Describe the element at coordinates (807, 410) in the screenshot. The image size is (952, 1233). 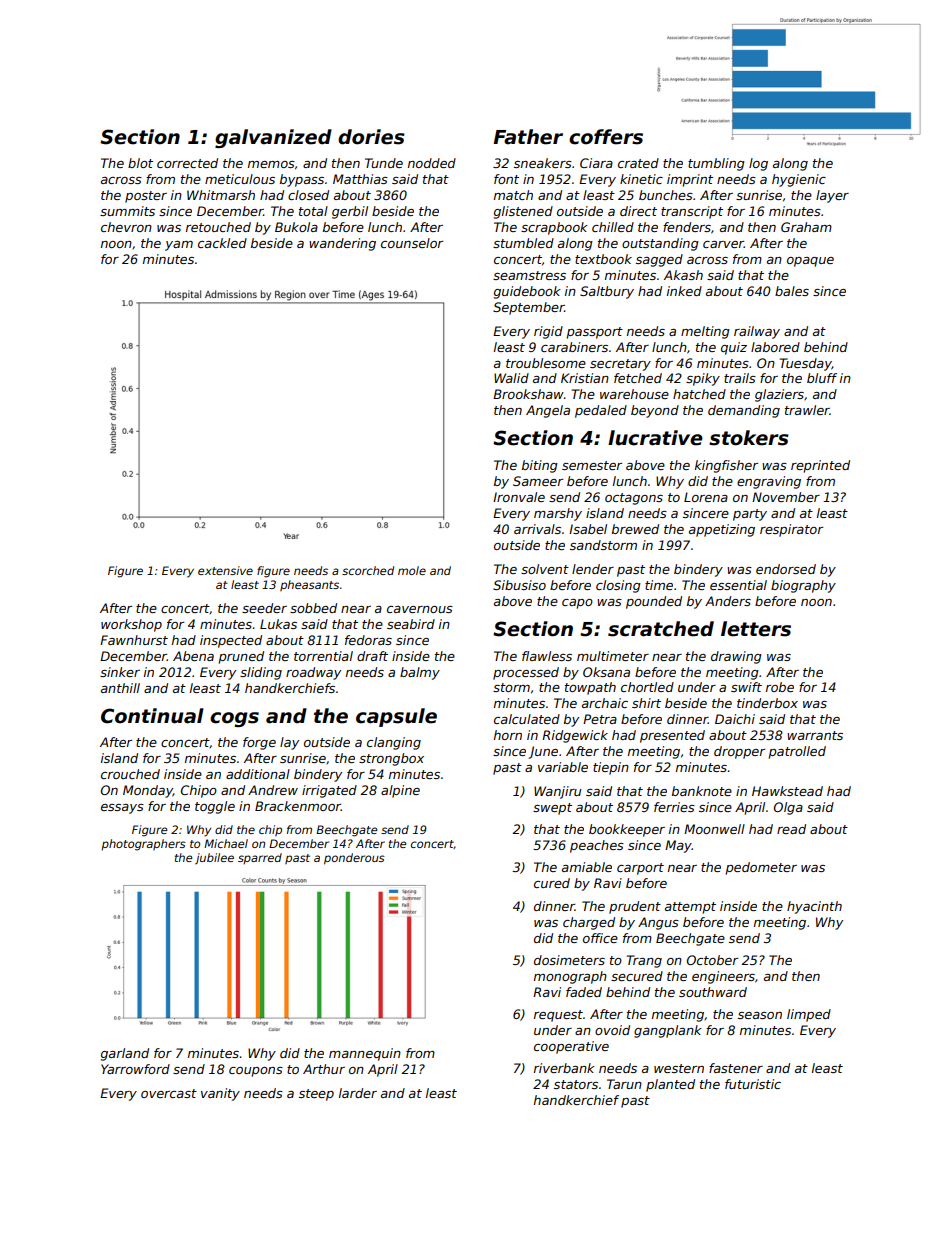
I see `trawler` at that location.
